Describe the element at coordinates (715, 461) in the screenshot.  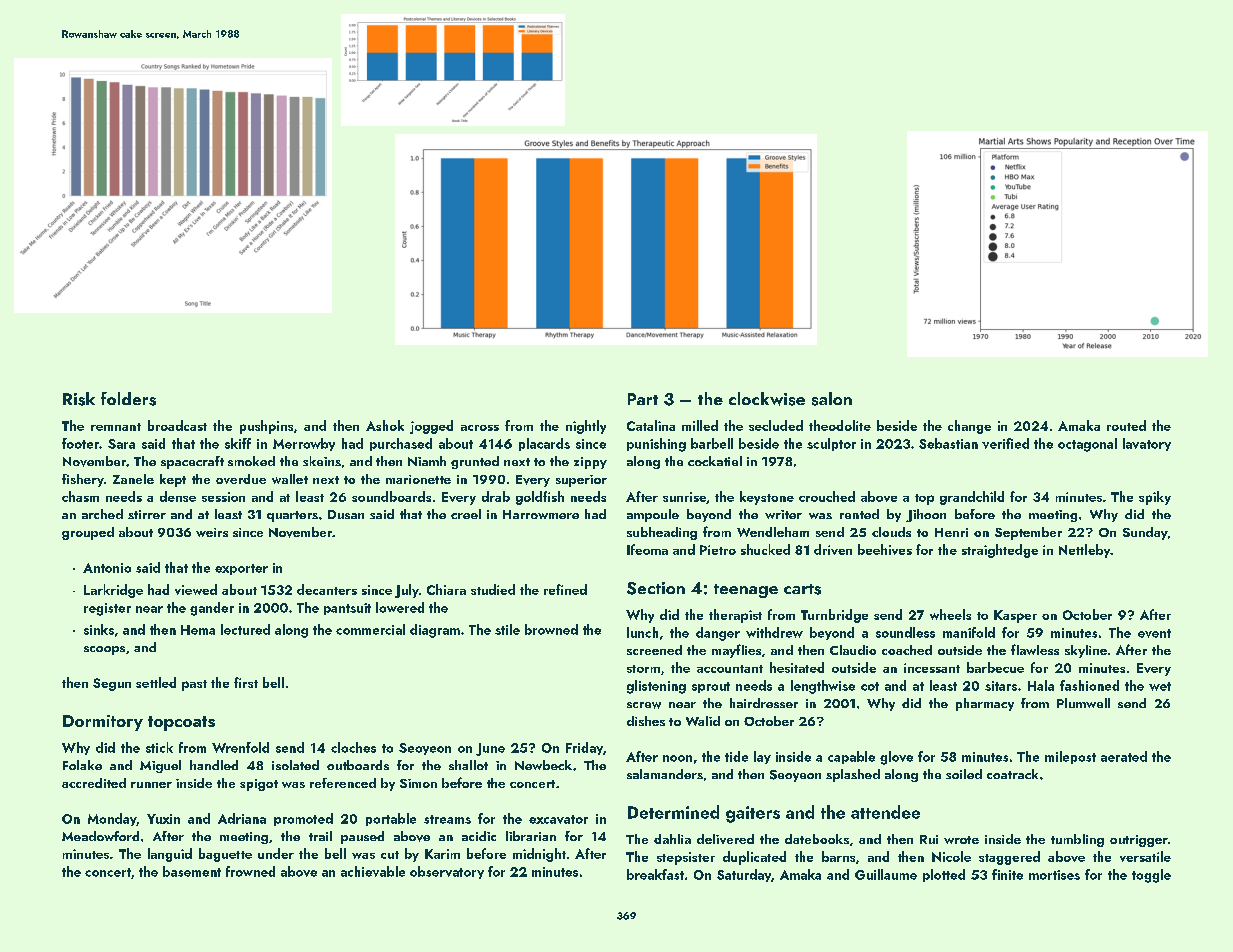
I see `cockatiel` at that location.
